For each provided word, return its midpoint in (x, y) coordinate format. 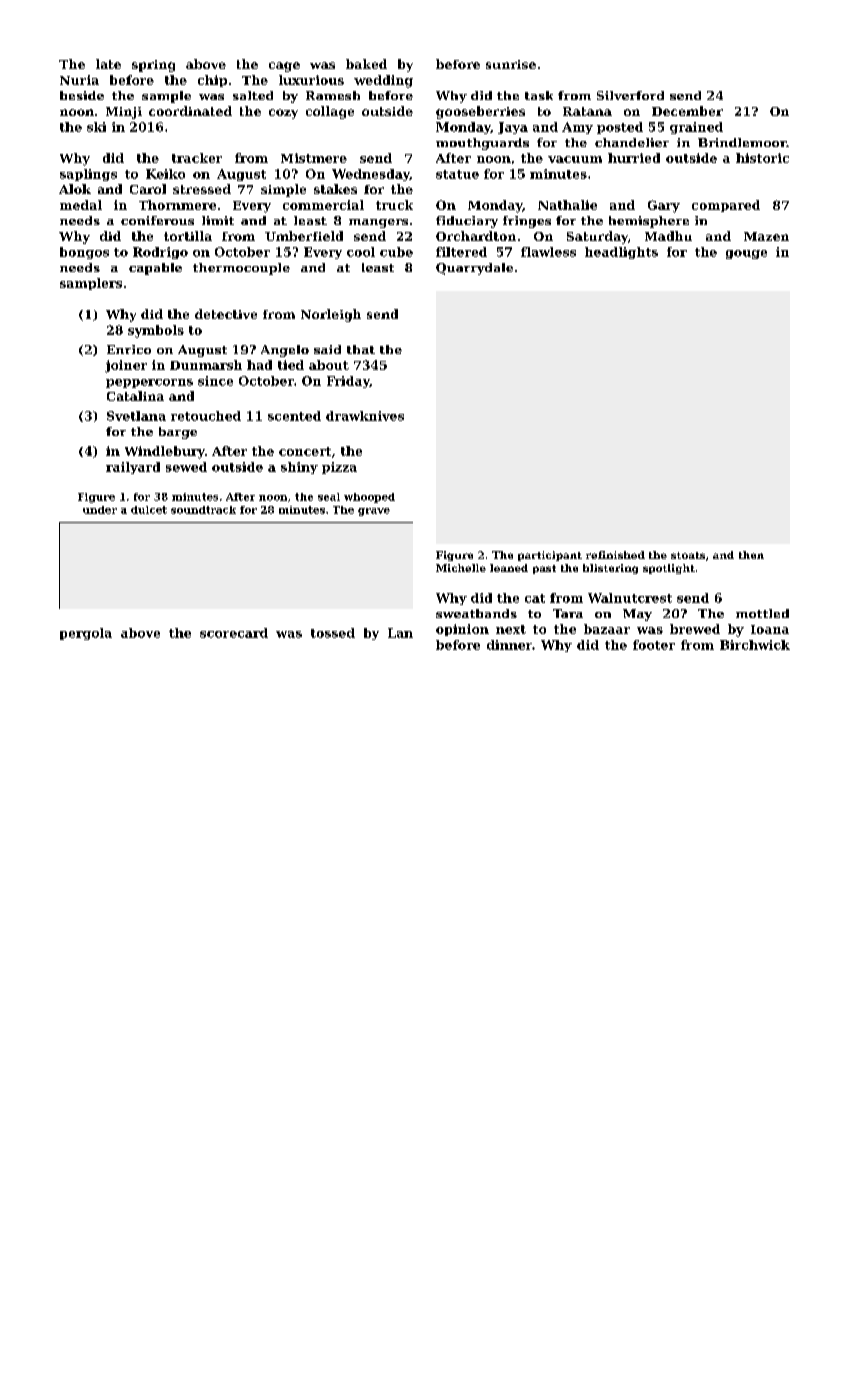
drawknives (365, 416)
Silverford (630, 95)
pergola (86, 634)
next (511, 629)
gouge (746, 254)
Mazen (766, 236)
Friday (348, 382)
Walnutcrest (630, 598)
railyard (133, 468)
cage (284, 67)
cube (396, 252)
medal (81, 205)
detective (226, 314)
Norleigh (331, 315)
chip (212, 81)
